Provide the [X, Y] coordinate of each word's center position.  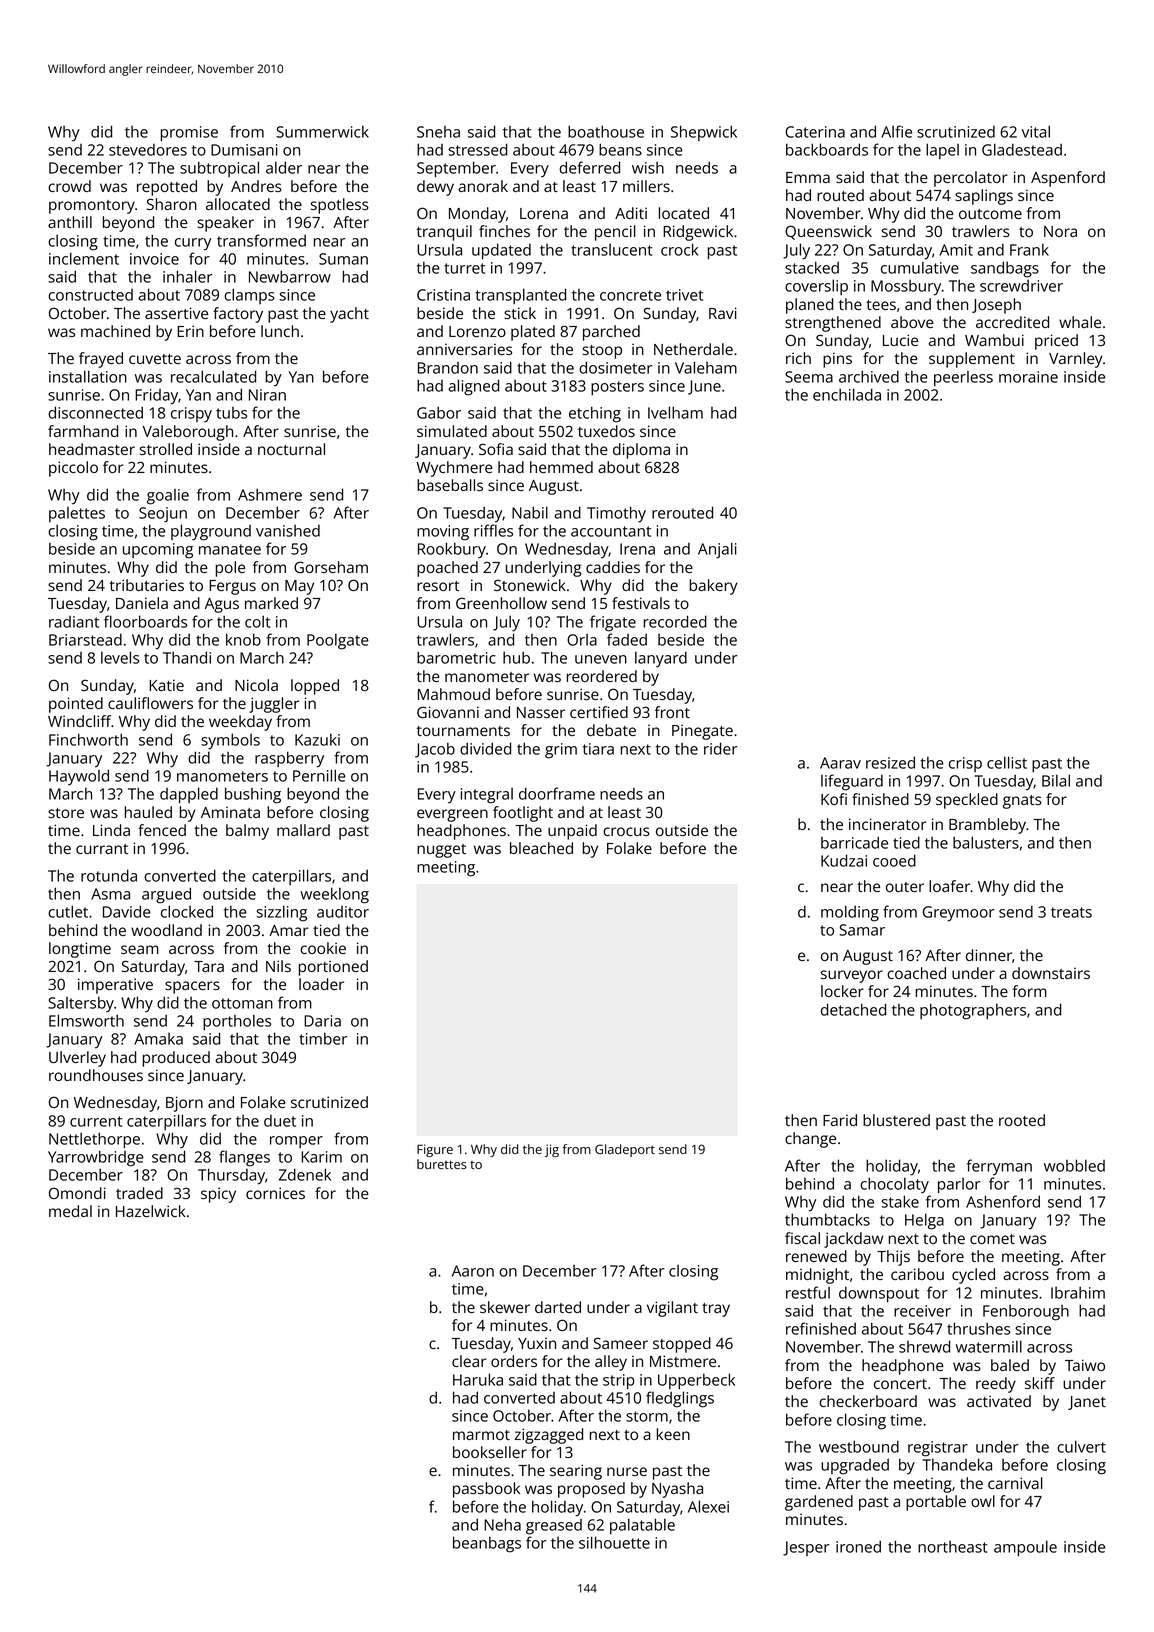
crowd [69, 186]
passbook [486, 1490]
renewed [816, 1256]
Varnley [1076, 360]
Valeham [706, 367]
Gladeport [625, 1150]
